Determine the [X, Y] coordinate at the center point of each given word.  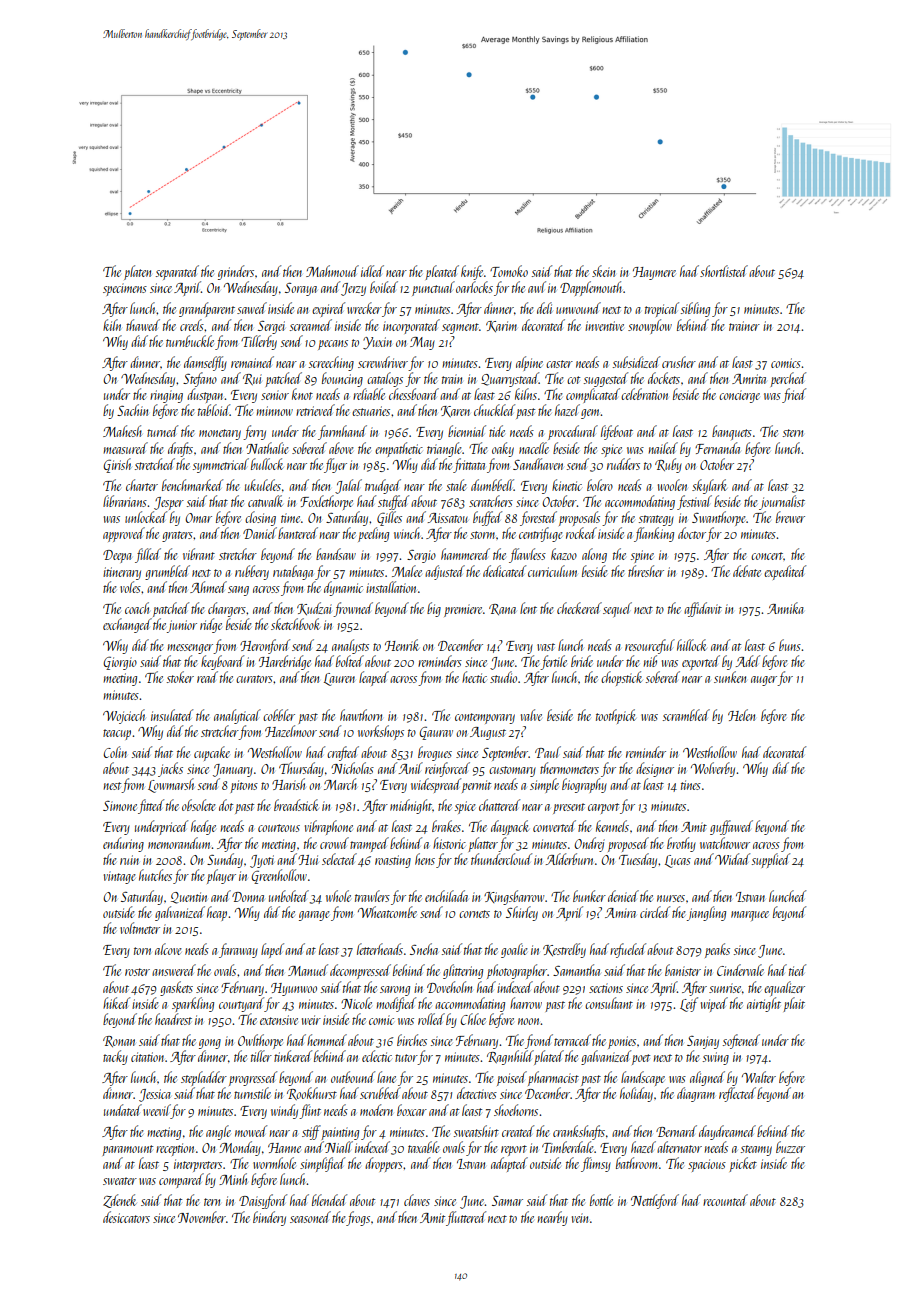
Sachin [132, 410]
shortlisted [724, 271]
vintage [120, 877]
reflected [737, 1094]
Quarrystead [510, 379]
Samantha [576, 970]
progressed [253, 1078]
